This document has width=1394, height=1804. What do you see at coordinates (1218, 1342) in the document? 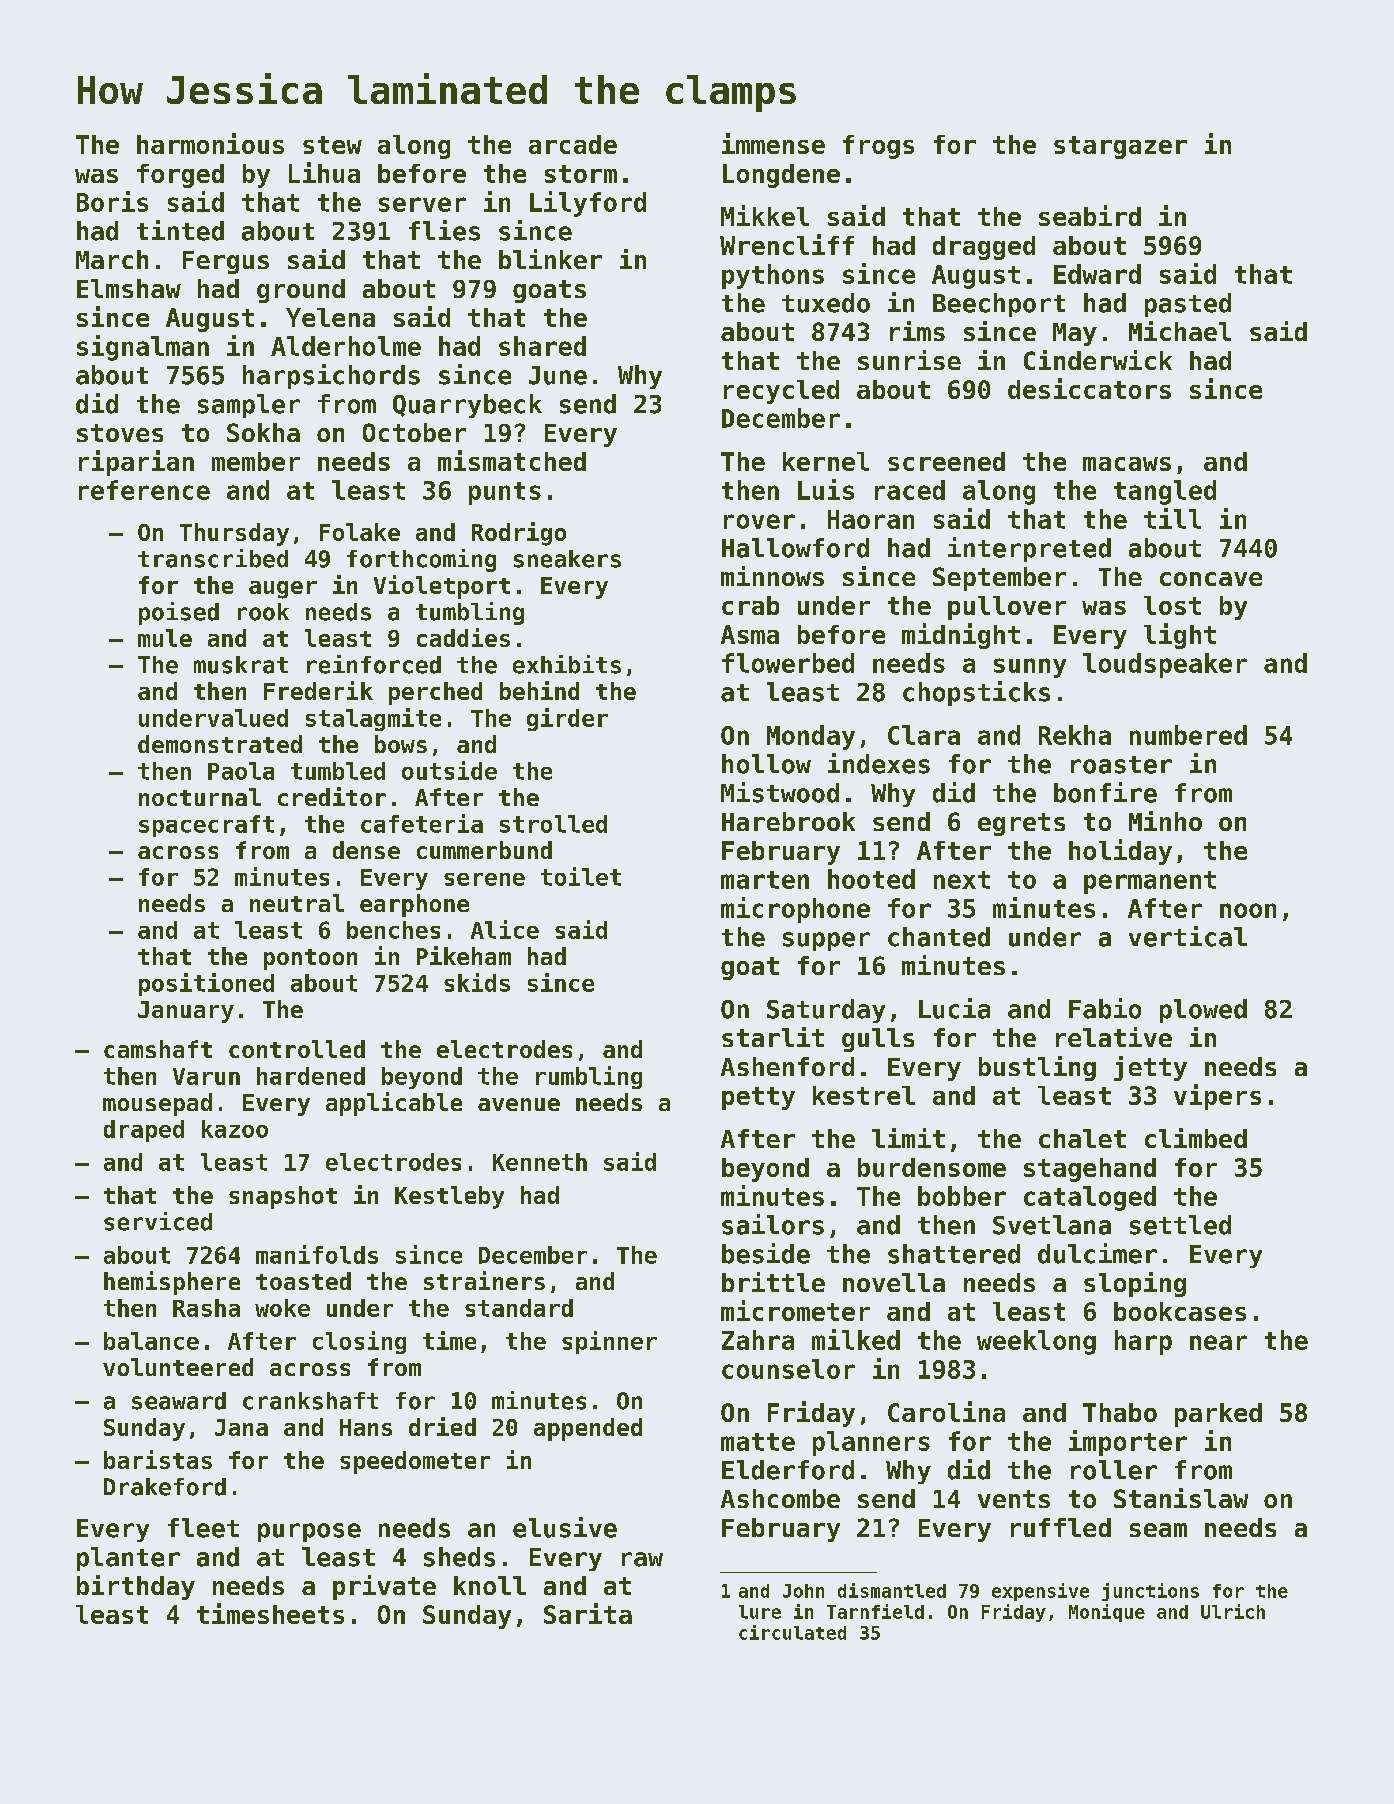
I see `near` at bounding box center [1218, 1342].
